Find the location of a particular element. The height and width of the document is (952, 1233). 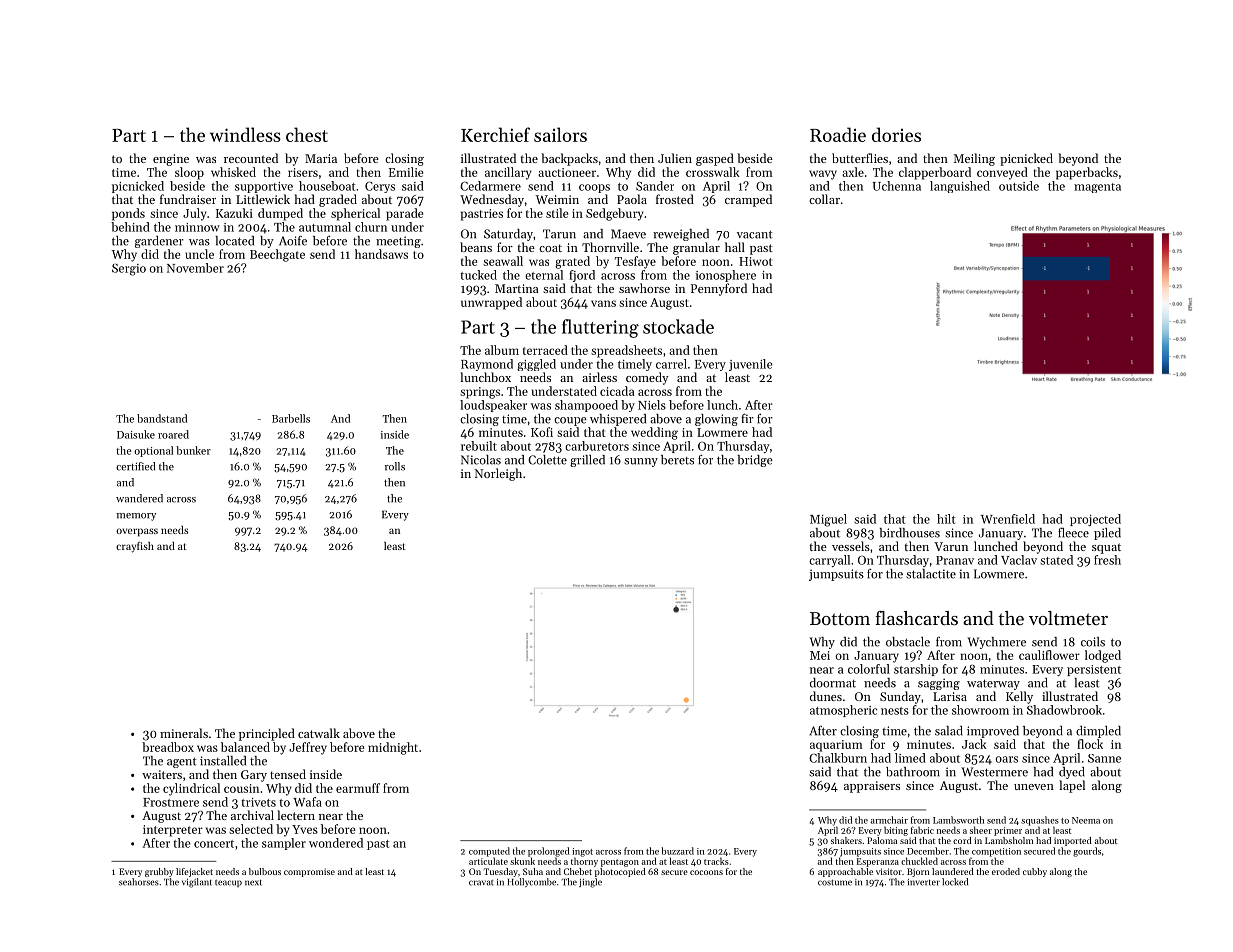

Wrenfield is located at coordinates (1008, 519).
